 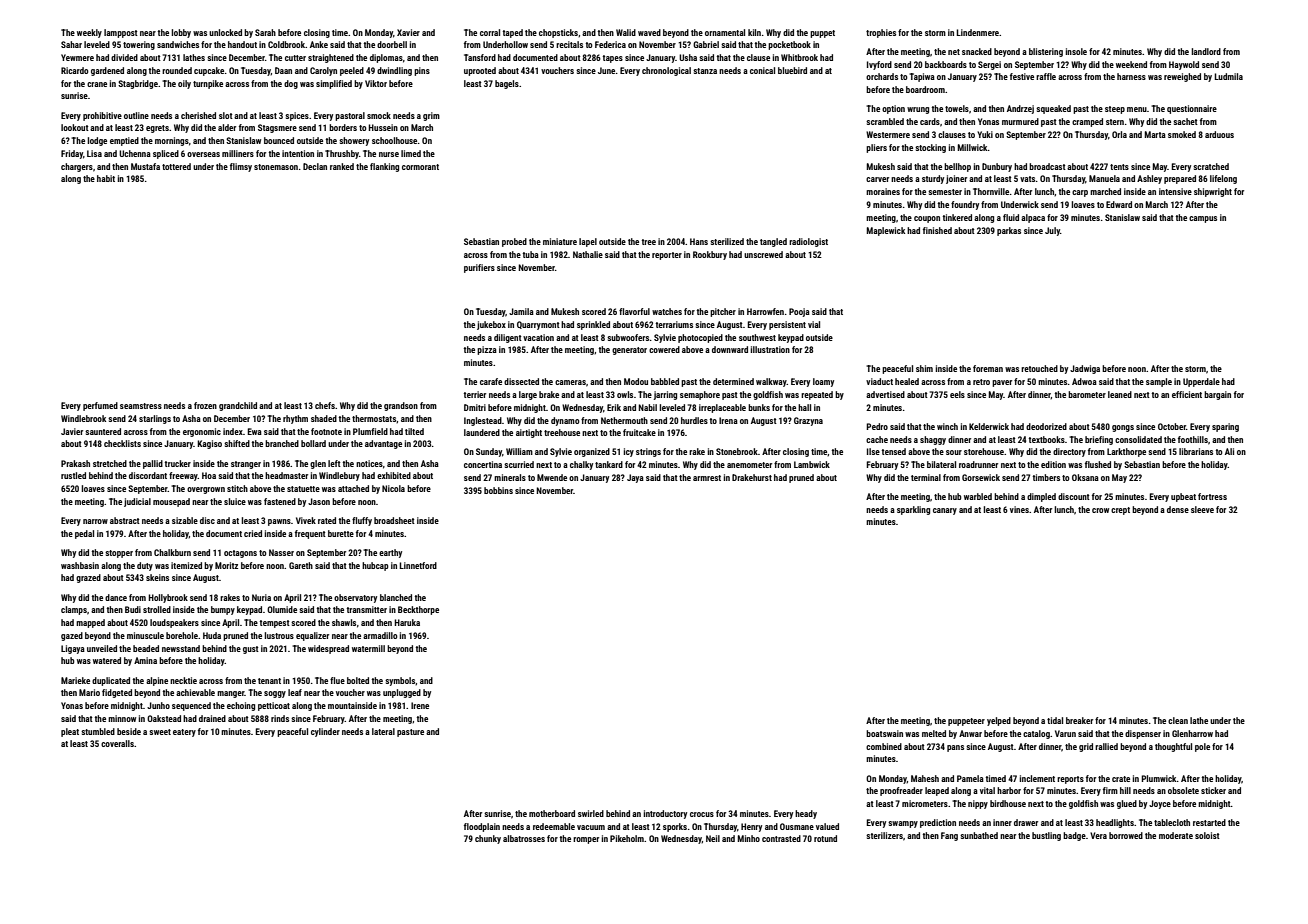 What do you see at coordinates (488, 839) in the document?
I see `chunky` at bounding box center [488, 839].
